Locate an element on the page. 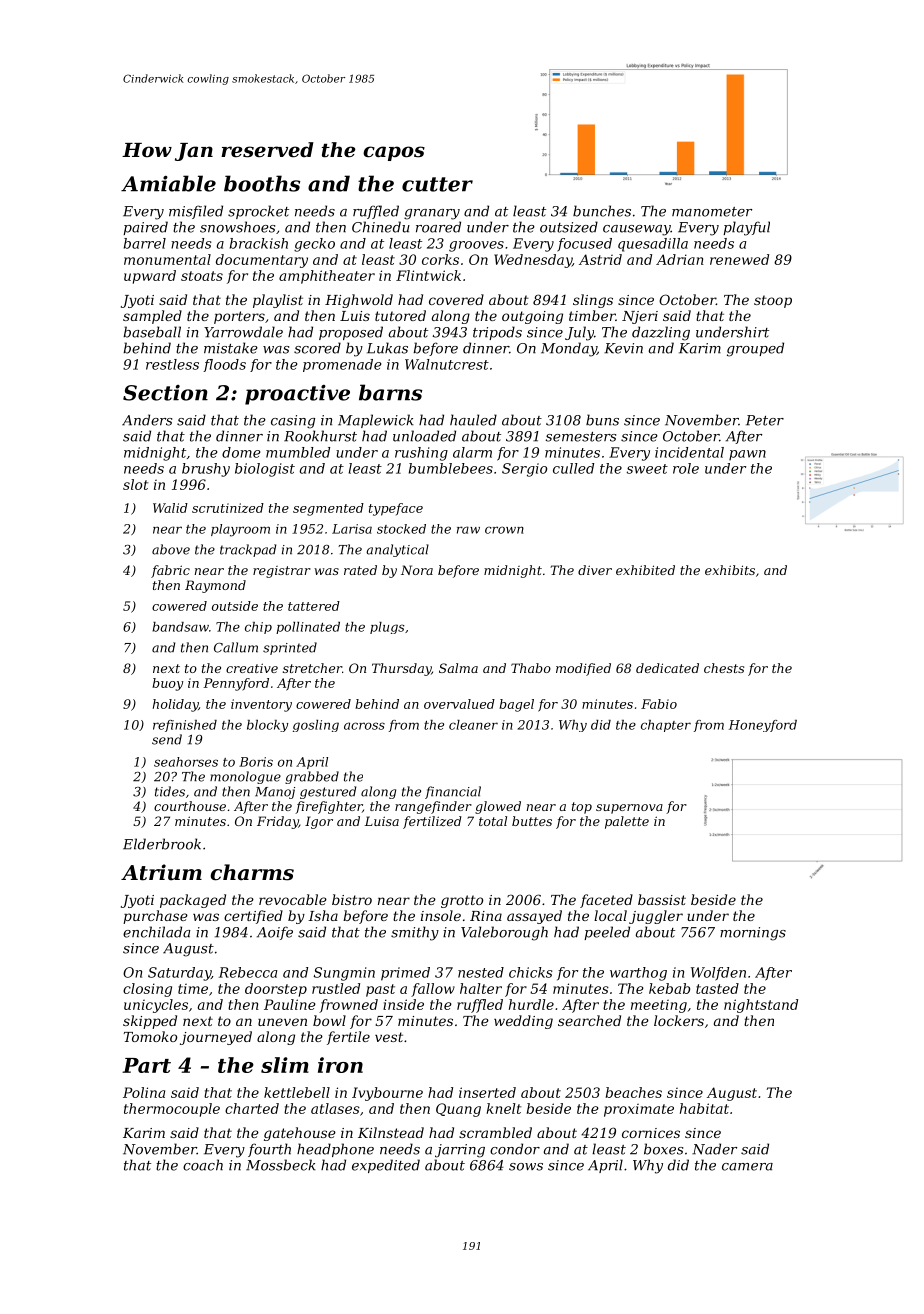 The width and height of the document is (924, 1314). renewed is located at coordinates (739, 259).
